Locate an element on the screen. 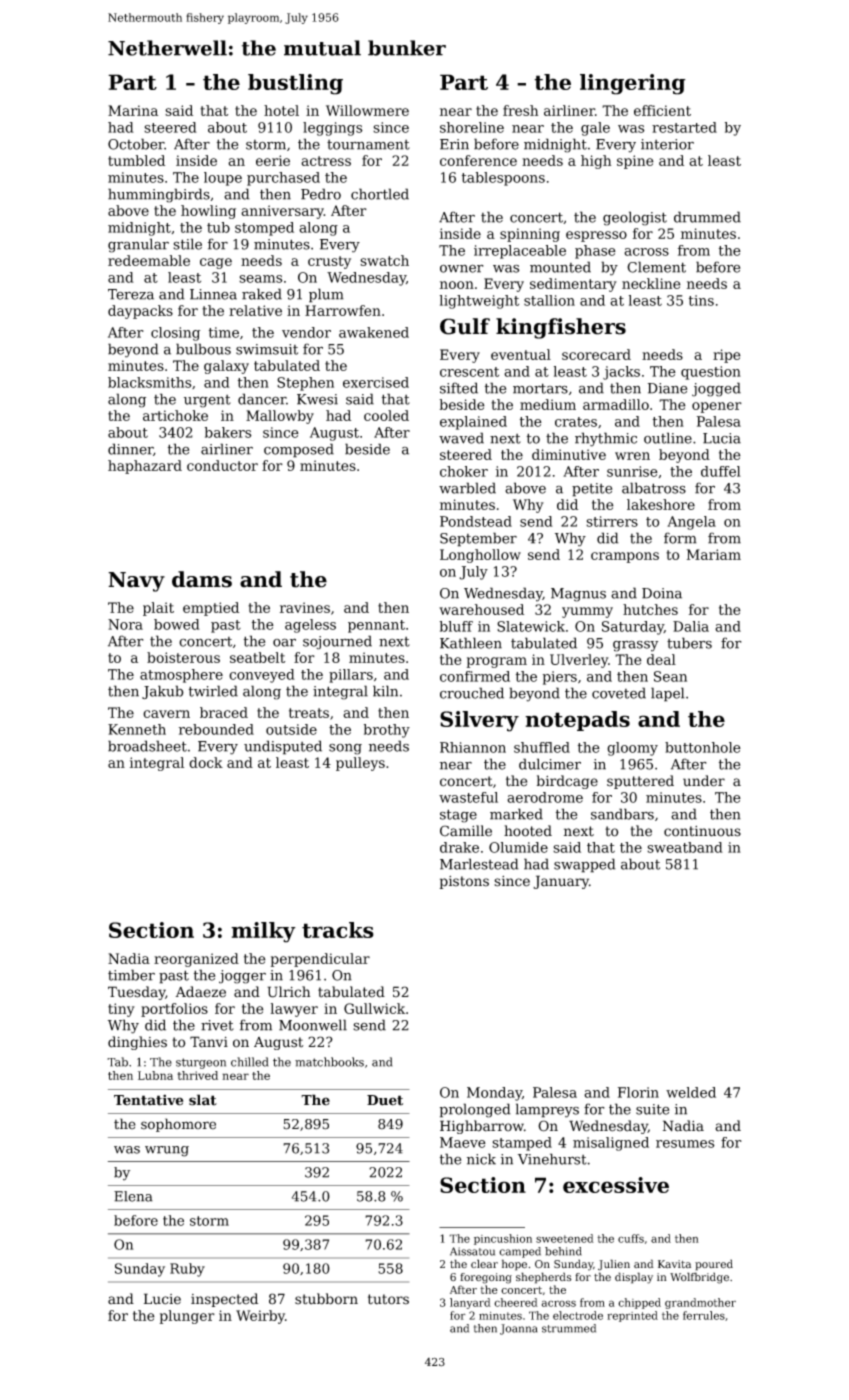  Mariam is located at coordinates (714, 554).
